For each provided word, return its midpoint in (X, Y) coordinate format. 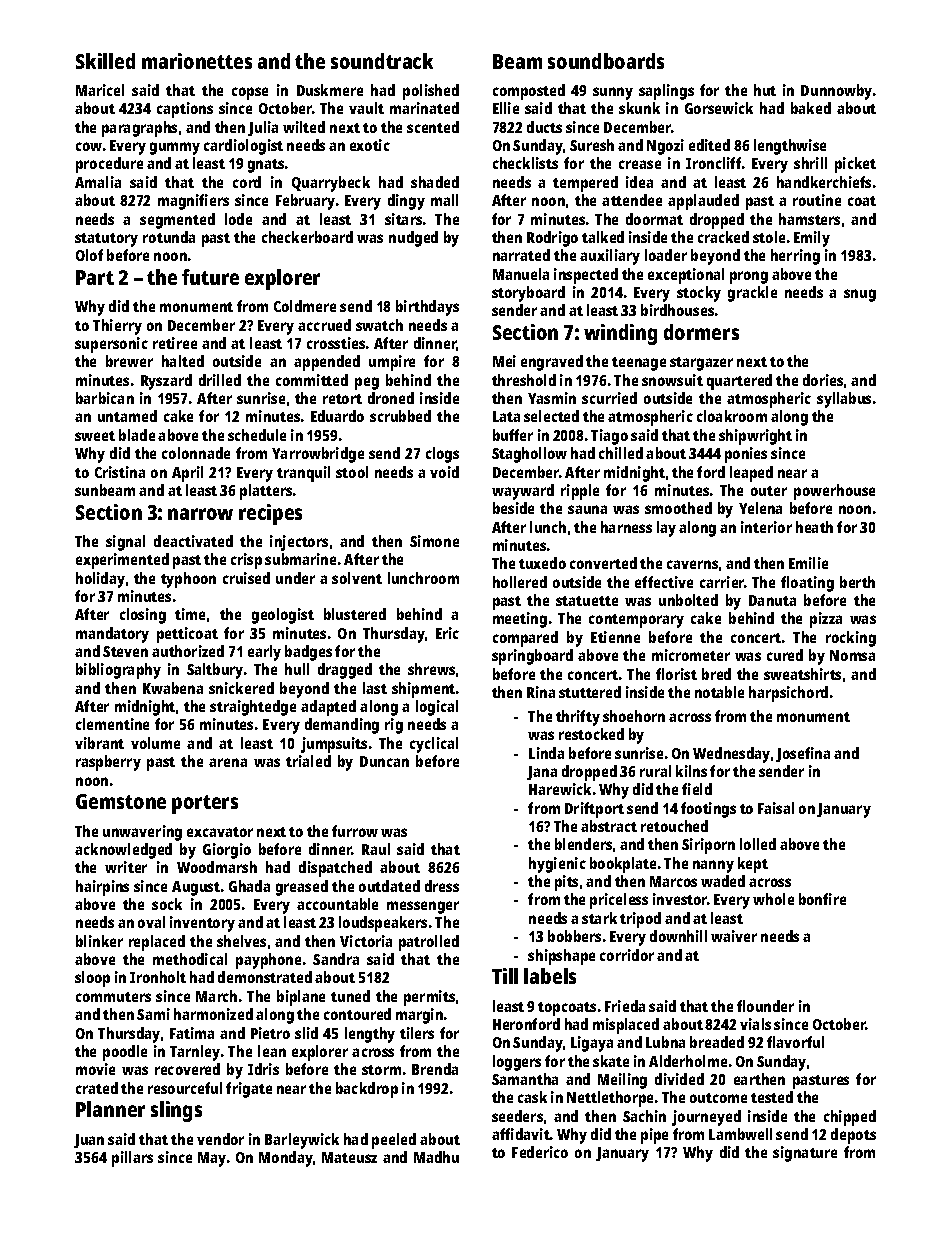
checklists (525, 163)
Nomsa (852, 655)
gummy (175, 148)
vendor (220, 1139)
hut (765, 90)
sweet (95, 436)
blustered (355, 614)
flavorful (795, 1042)
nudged (413, 239)
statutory (106, 240)
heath (814, 527)
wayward (523, 492)
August (196, 888)
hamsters (809, 219)
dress (442, 886)
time (190, 614)
